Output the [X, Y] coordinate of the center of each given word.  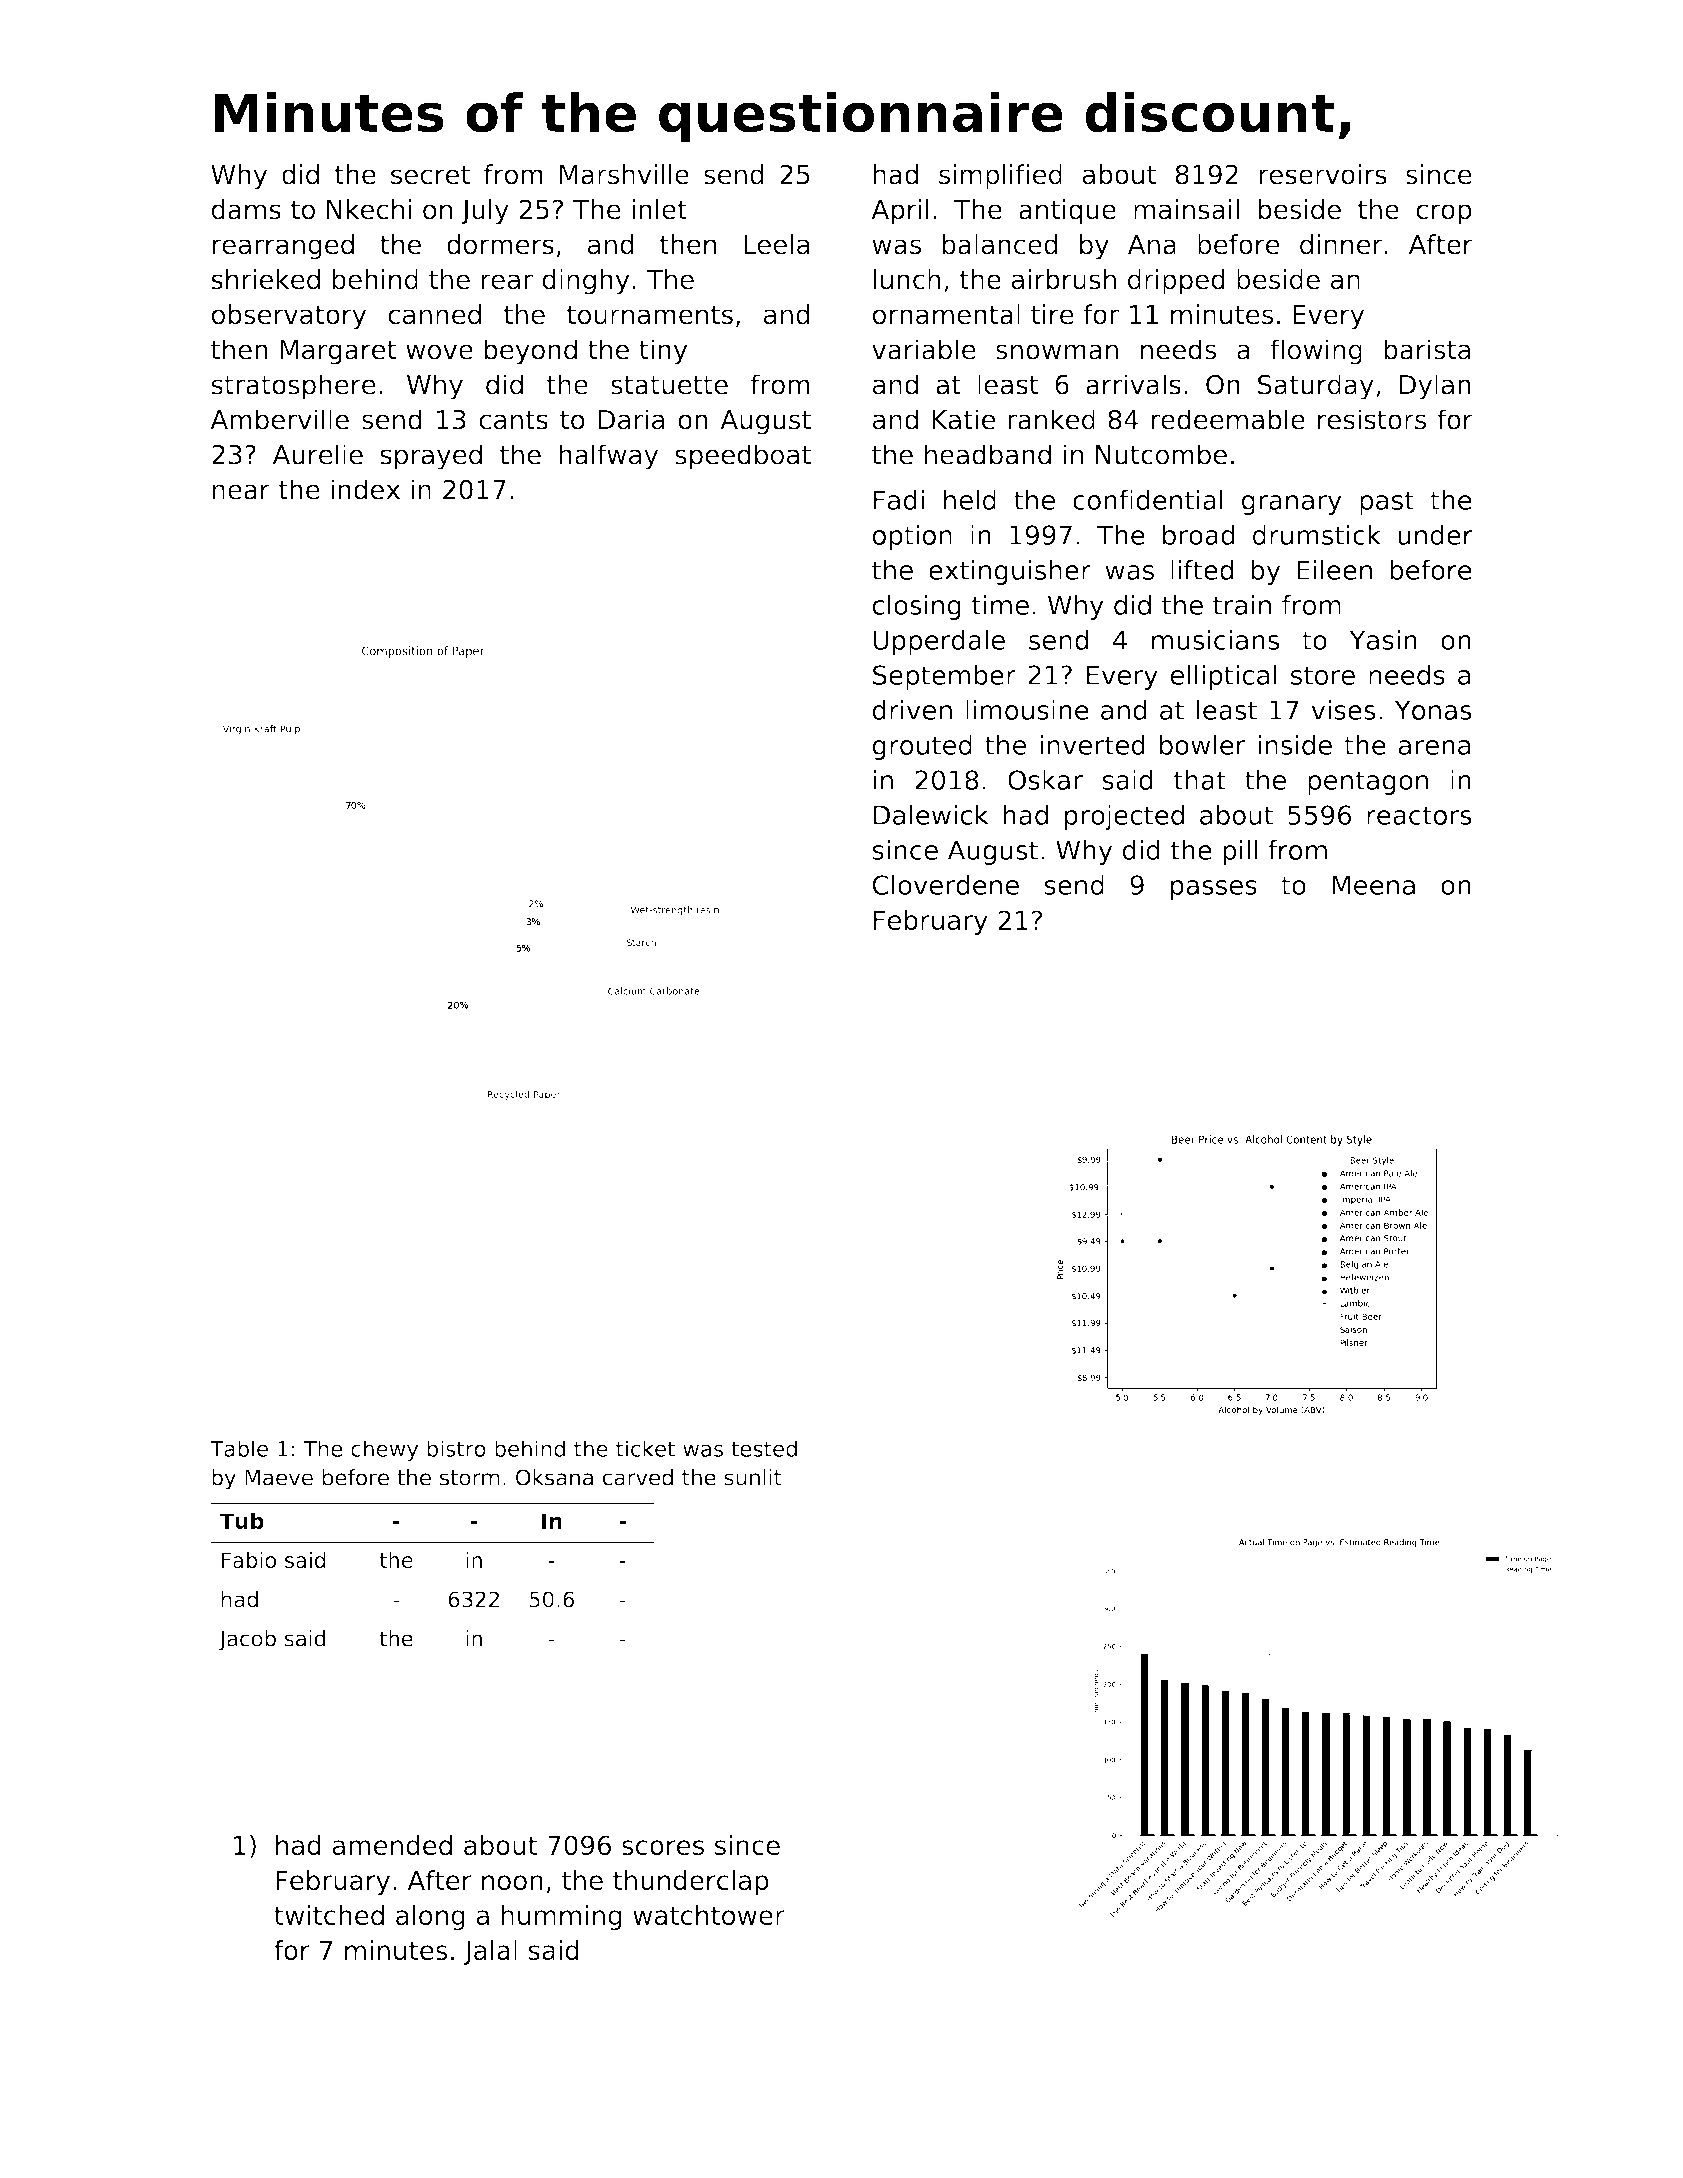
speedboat [743, 457]
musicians [1215, 640]
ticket [645, 1448]
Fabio [249, 1560]
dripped [1176, 282]
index [365, 489]
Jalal [490, 1952]
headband [988, 454]
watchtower [709, 1915]
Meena [1373, 885]
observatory [289, 317]
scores [663, 1847]
